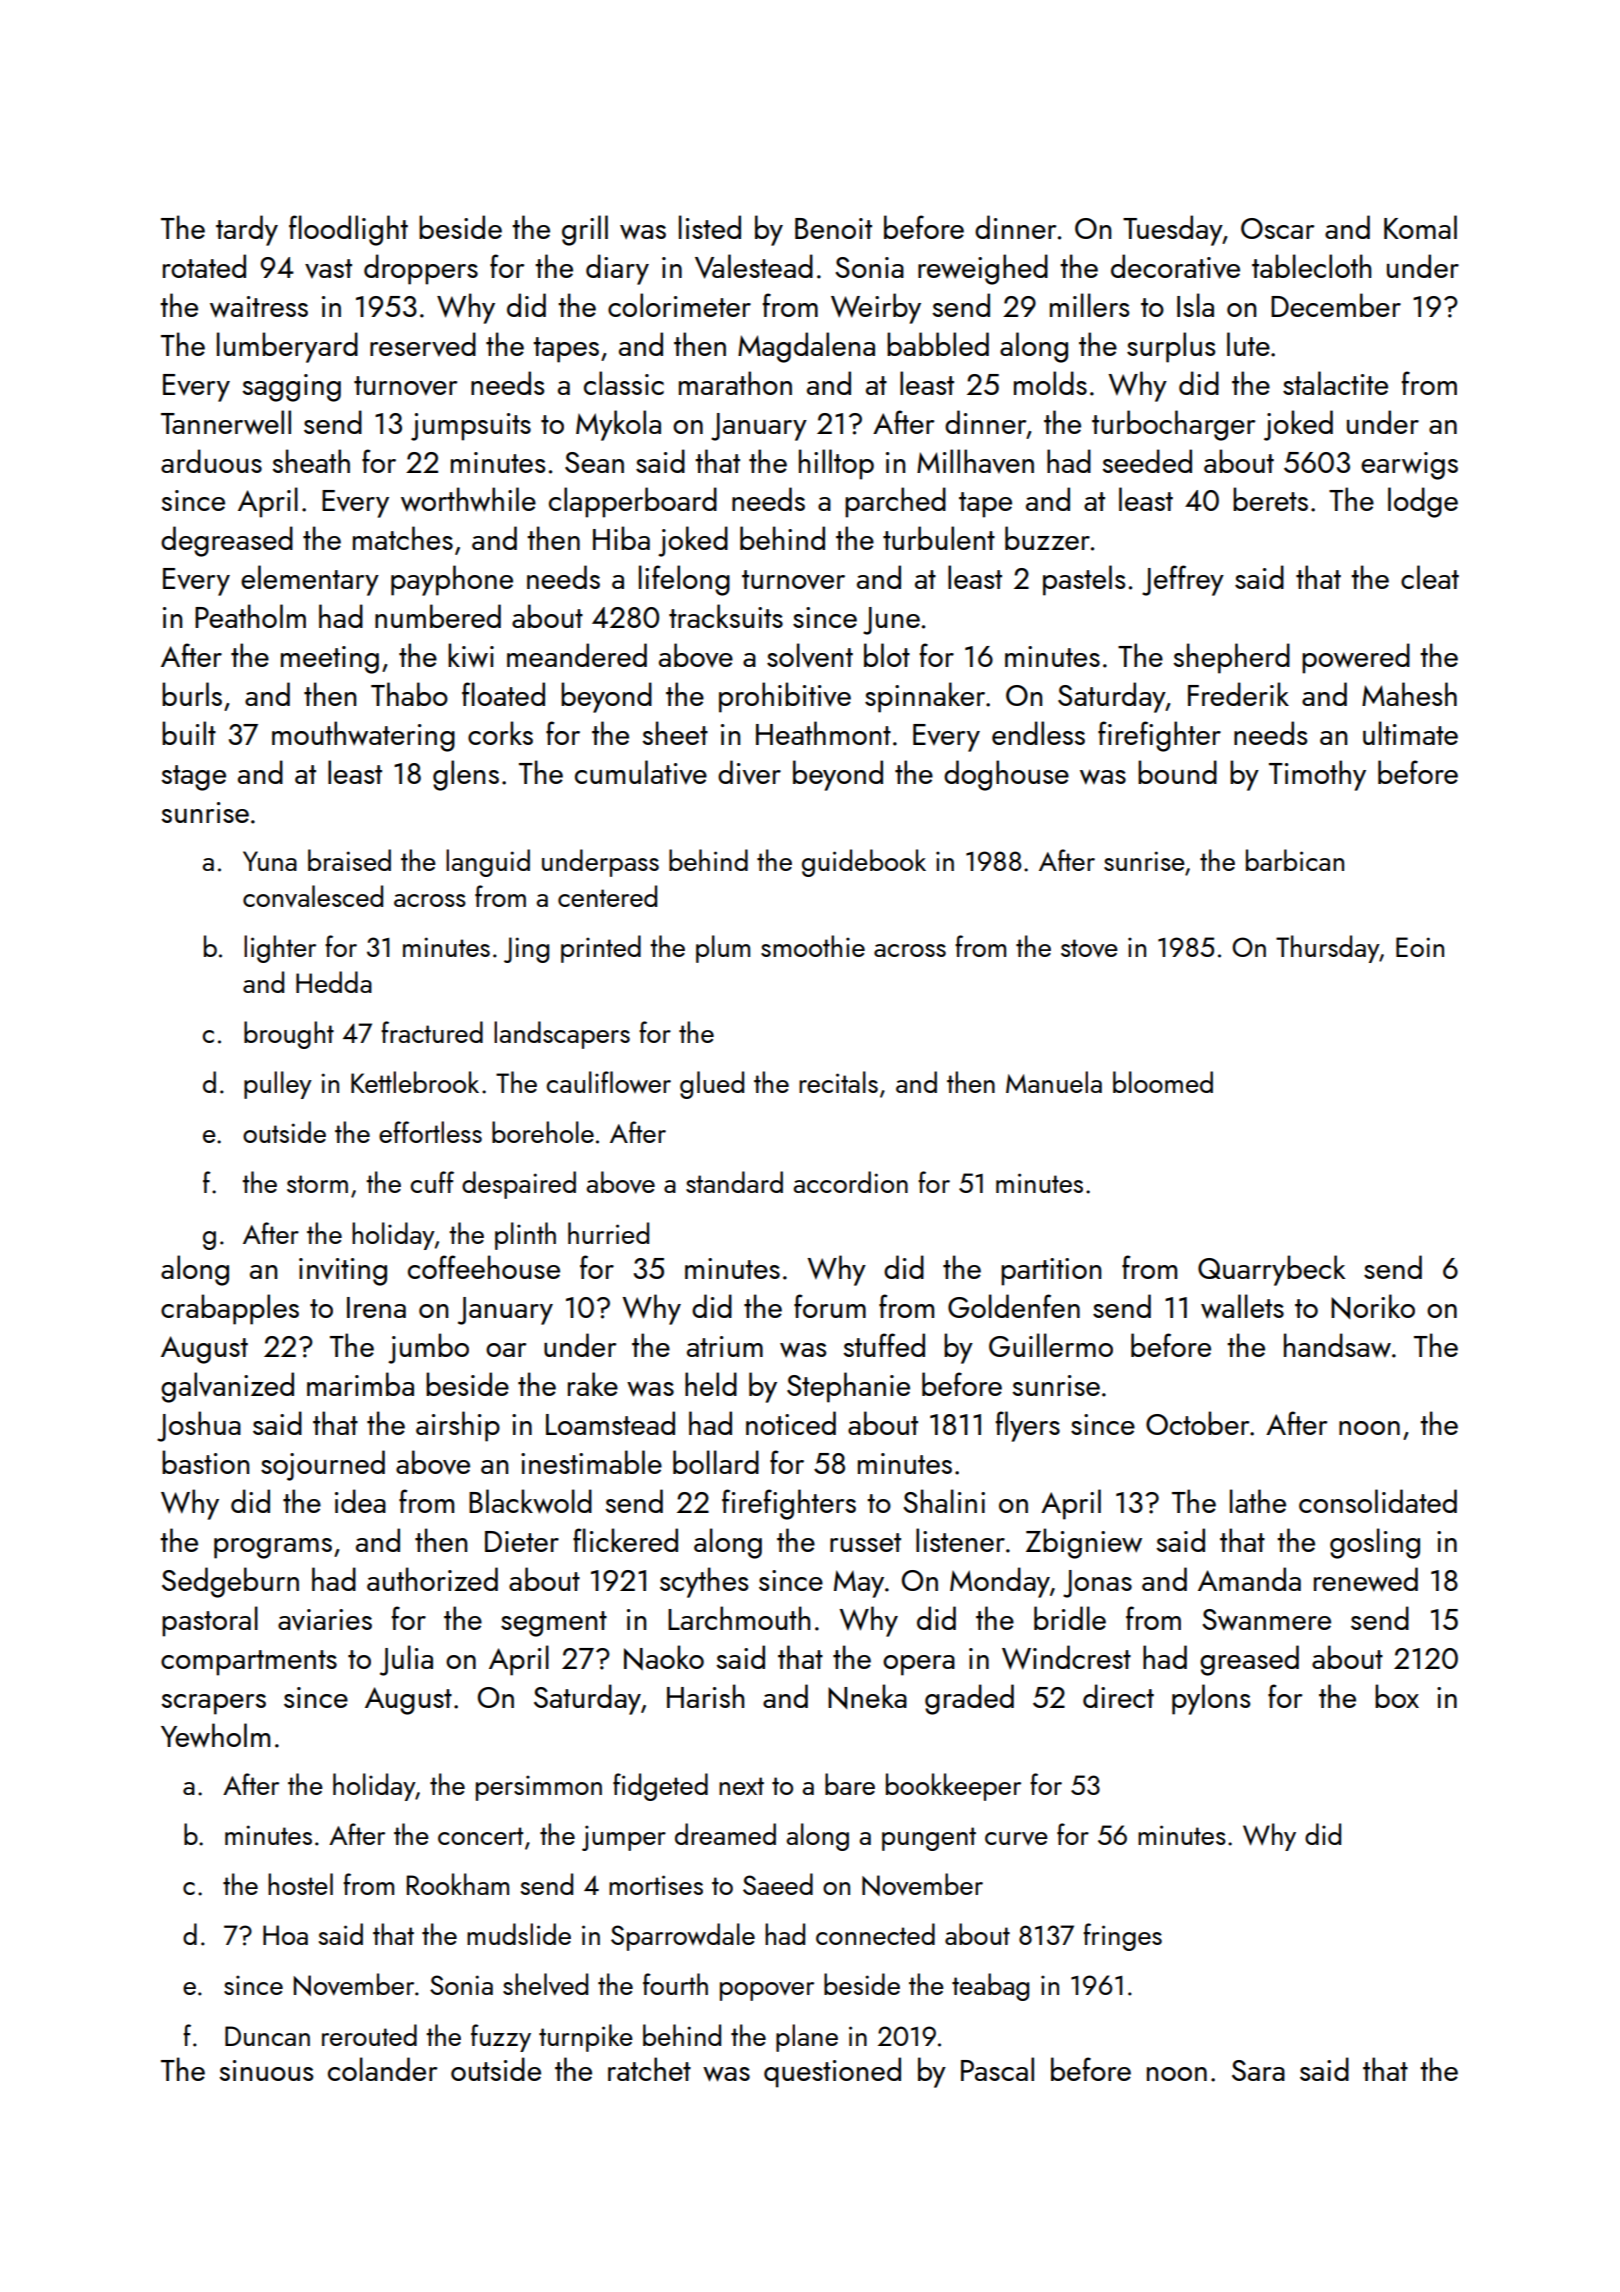 Image resolution: width=1620 pixels, height=2292 pixels. Describe the element at coordinates (833, 228) in the screenshot. I see `Benoit` at that location.
